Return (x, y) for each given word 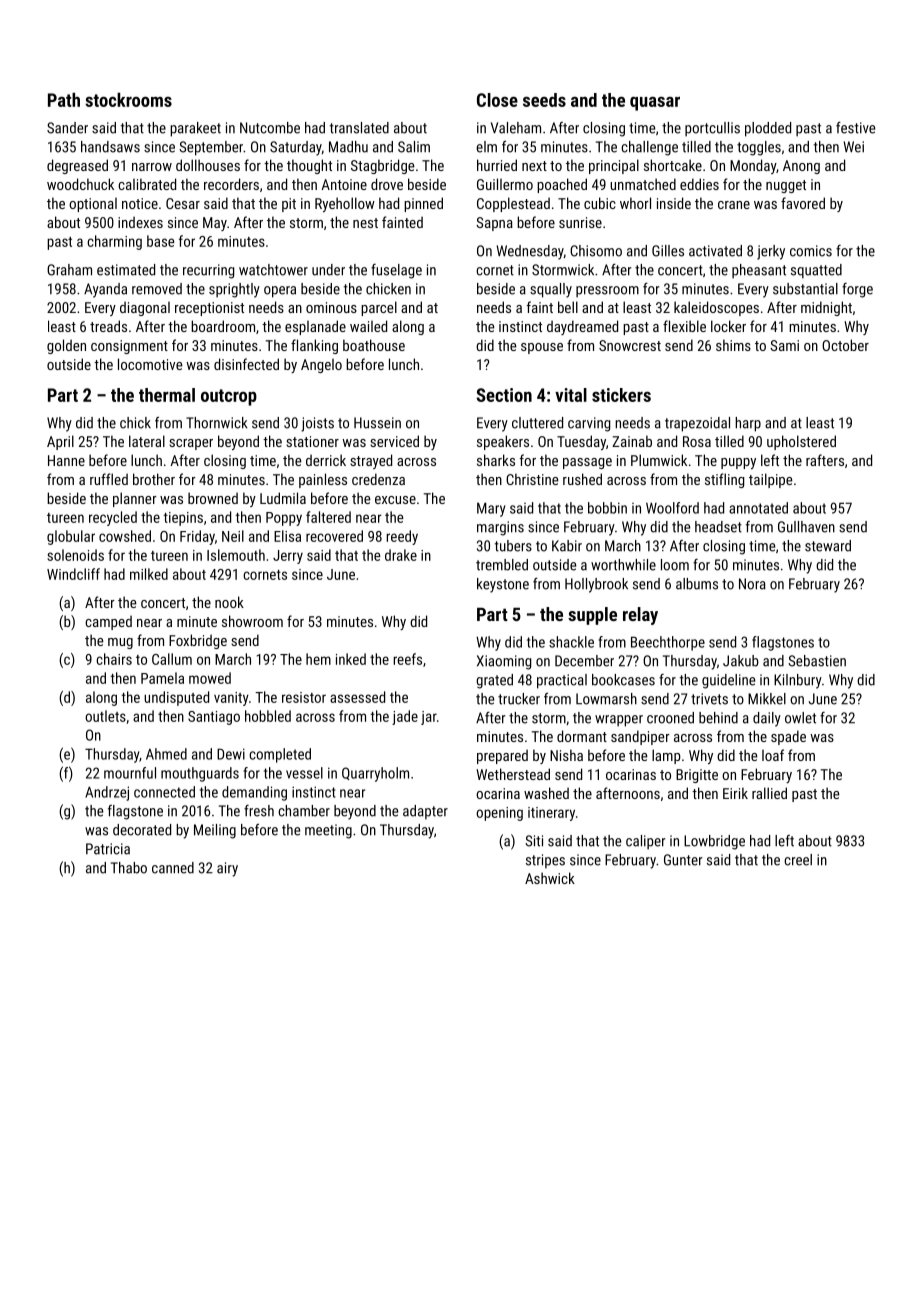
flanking (314, 346)
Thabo (129, 868)
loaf (773, 755)
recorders (231, 184)
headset (718, 527)
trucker (519, 699)
